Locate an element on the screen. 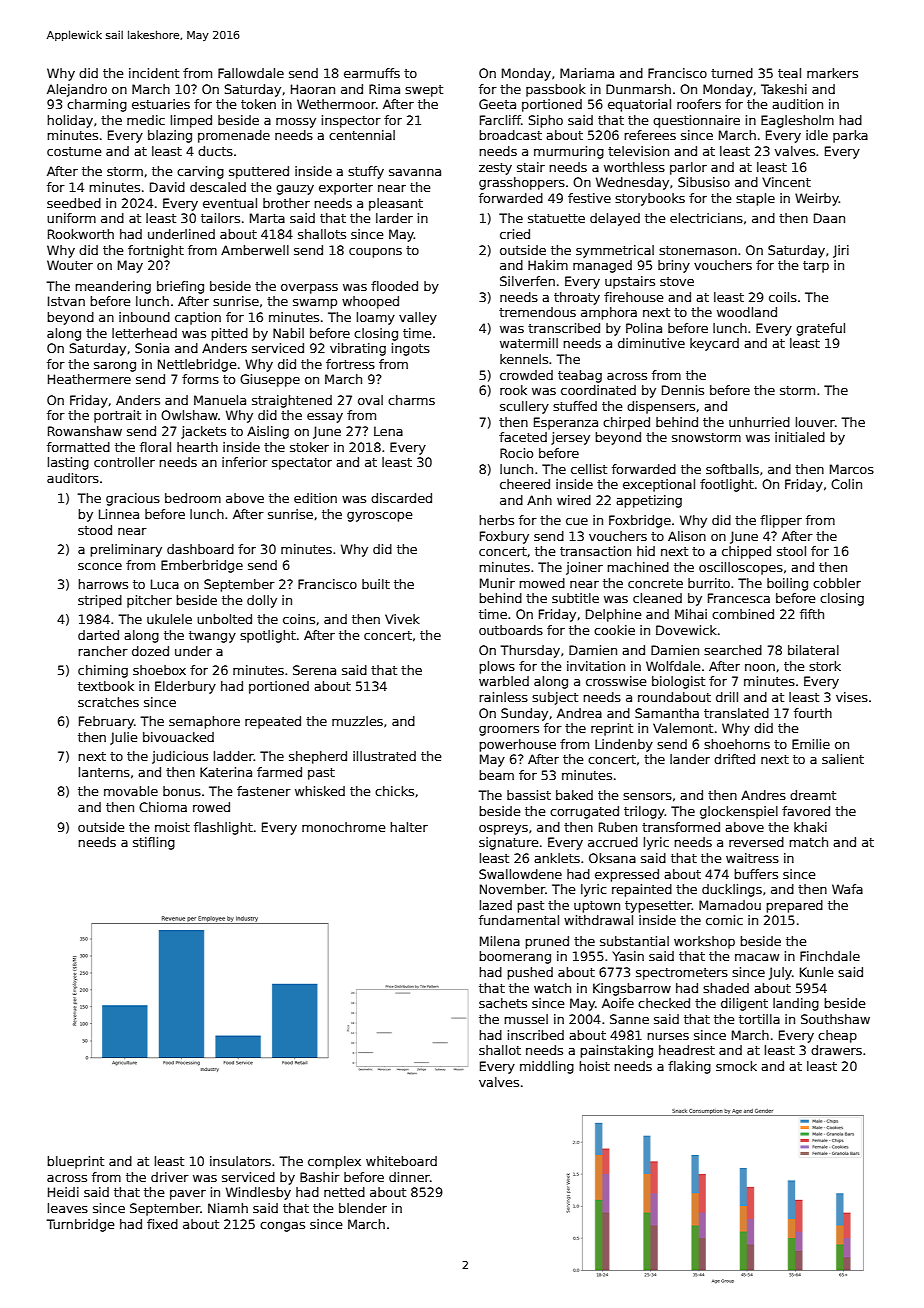  illustrated is located at coordinates (384, 756).
